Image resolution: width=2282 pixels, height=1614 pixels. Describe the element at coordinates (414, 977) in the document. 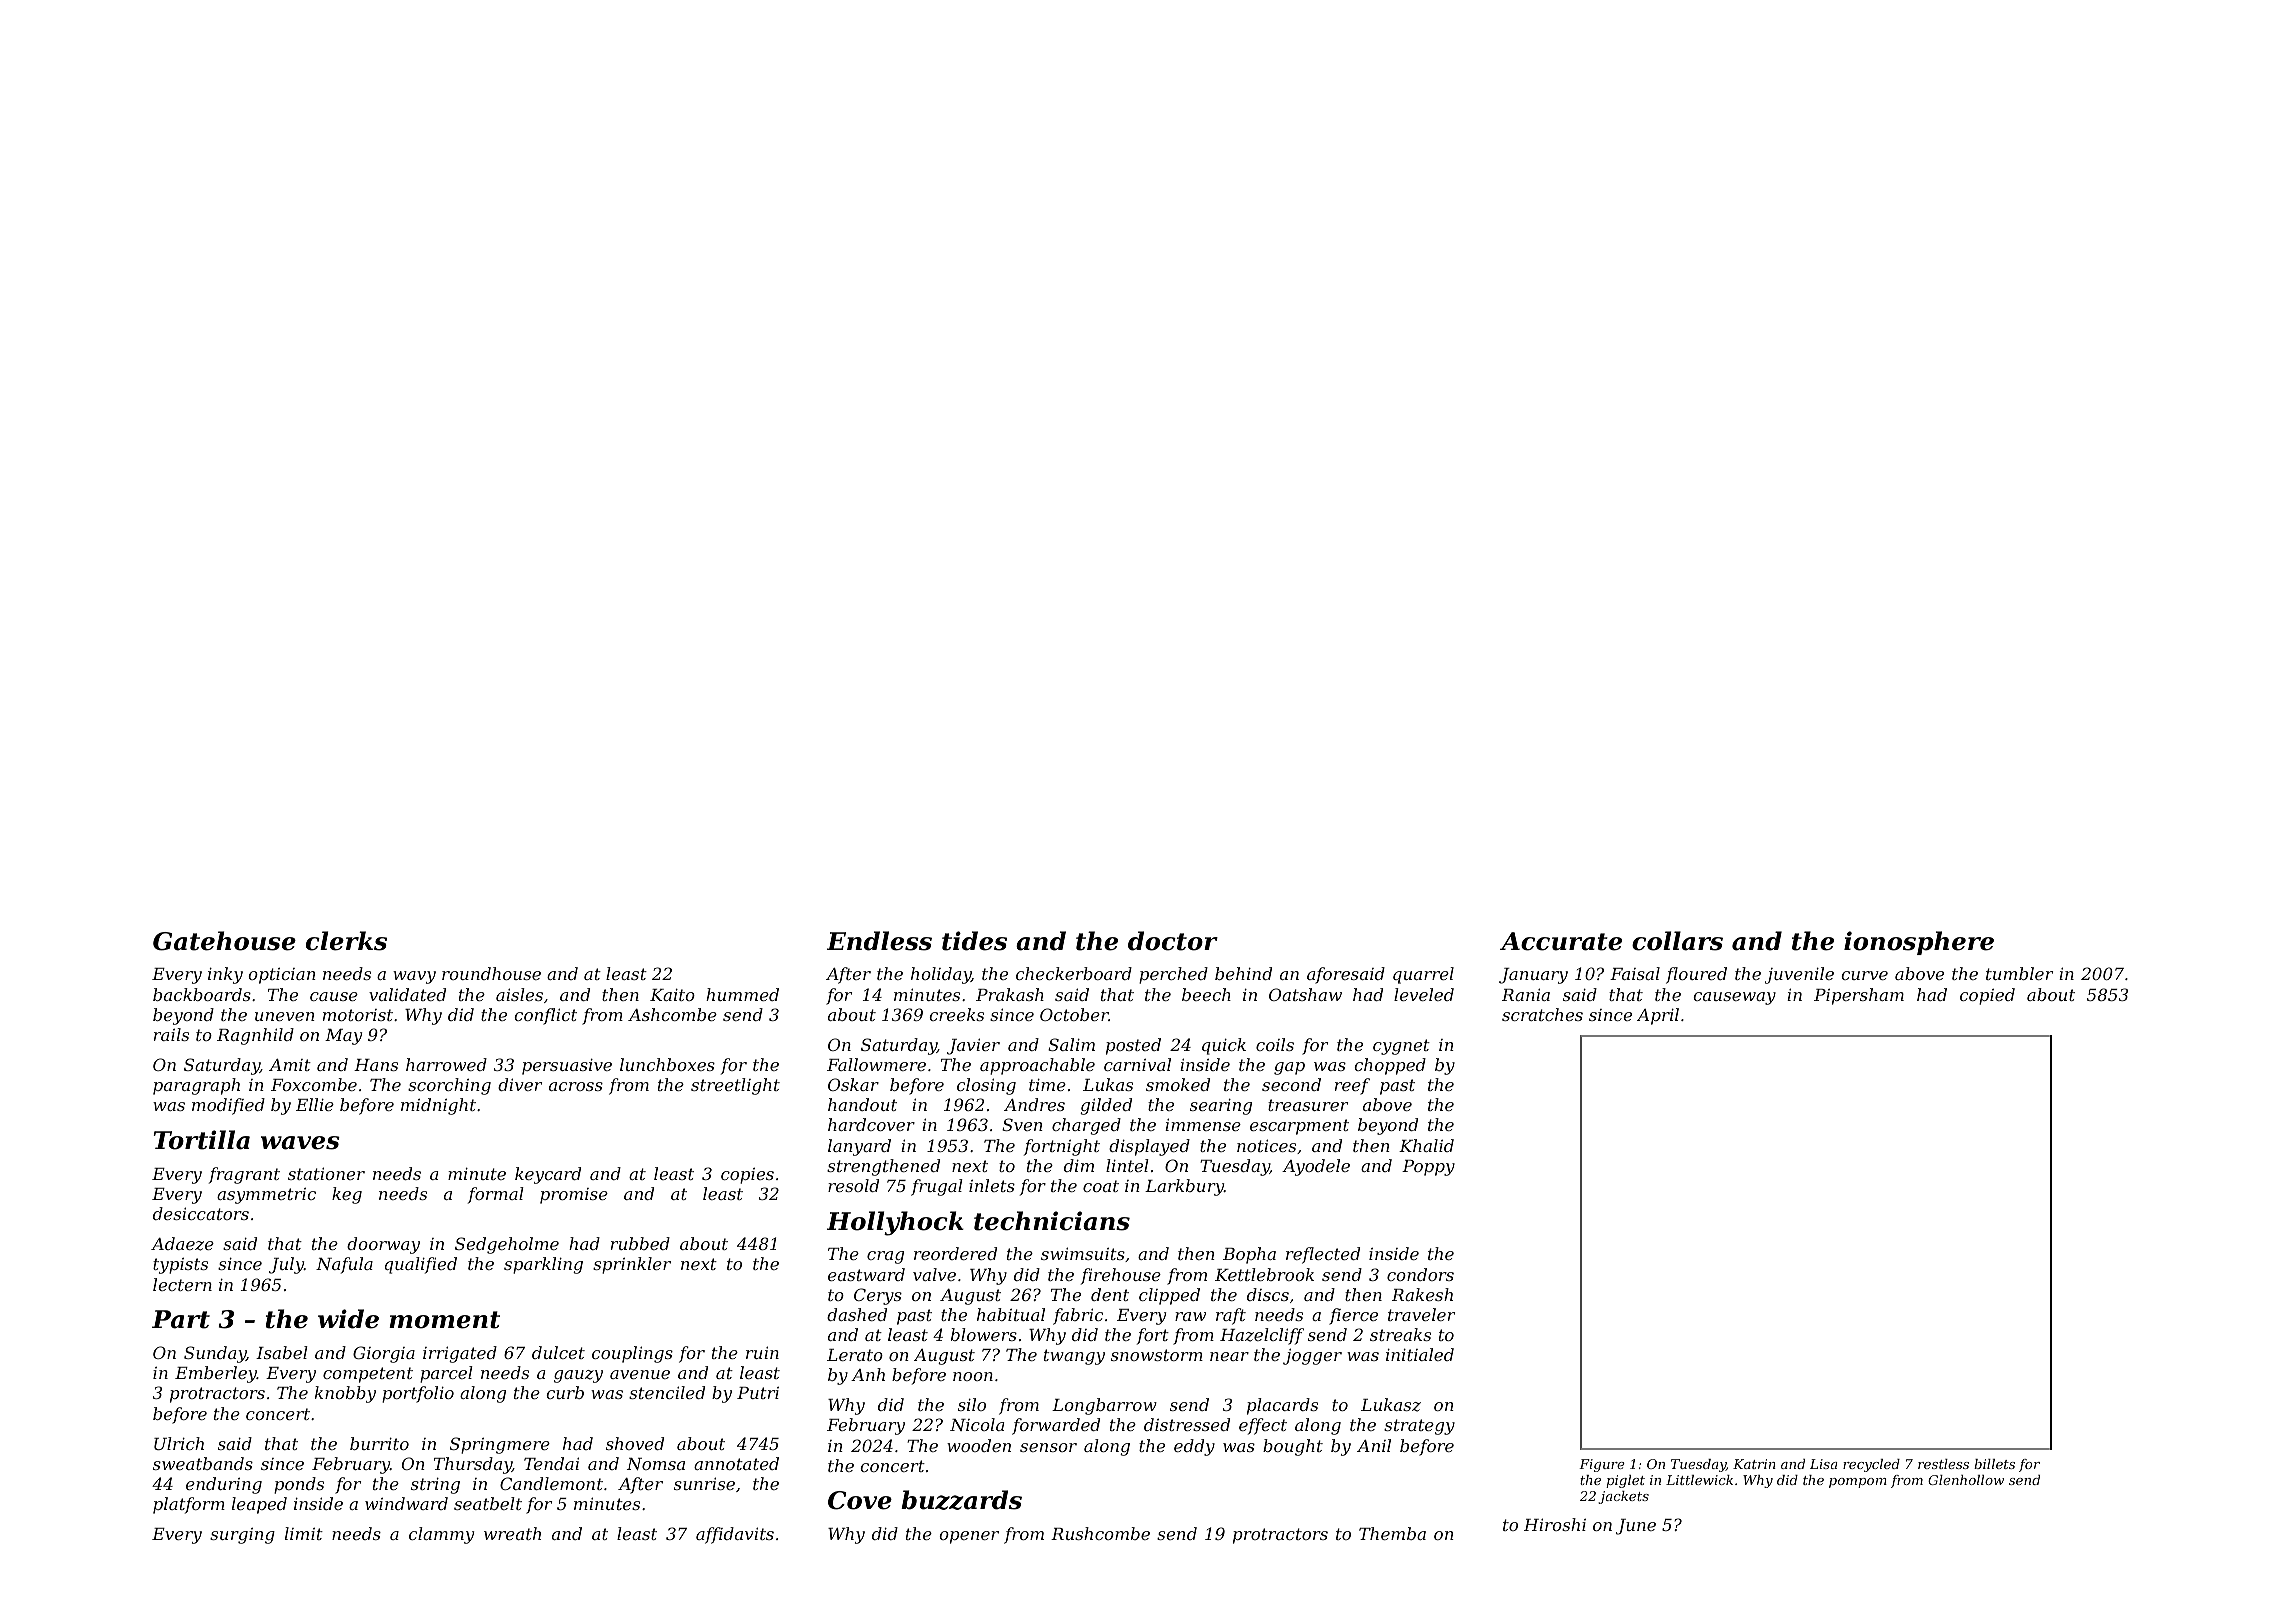

I see `wavy` at that location.
